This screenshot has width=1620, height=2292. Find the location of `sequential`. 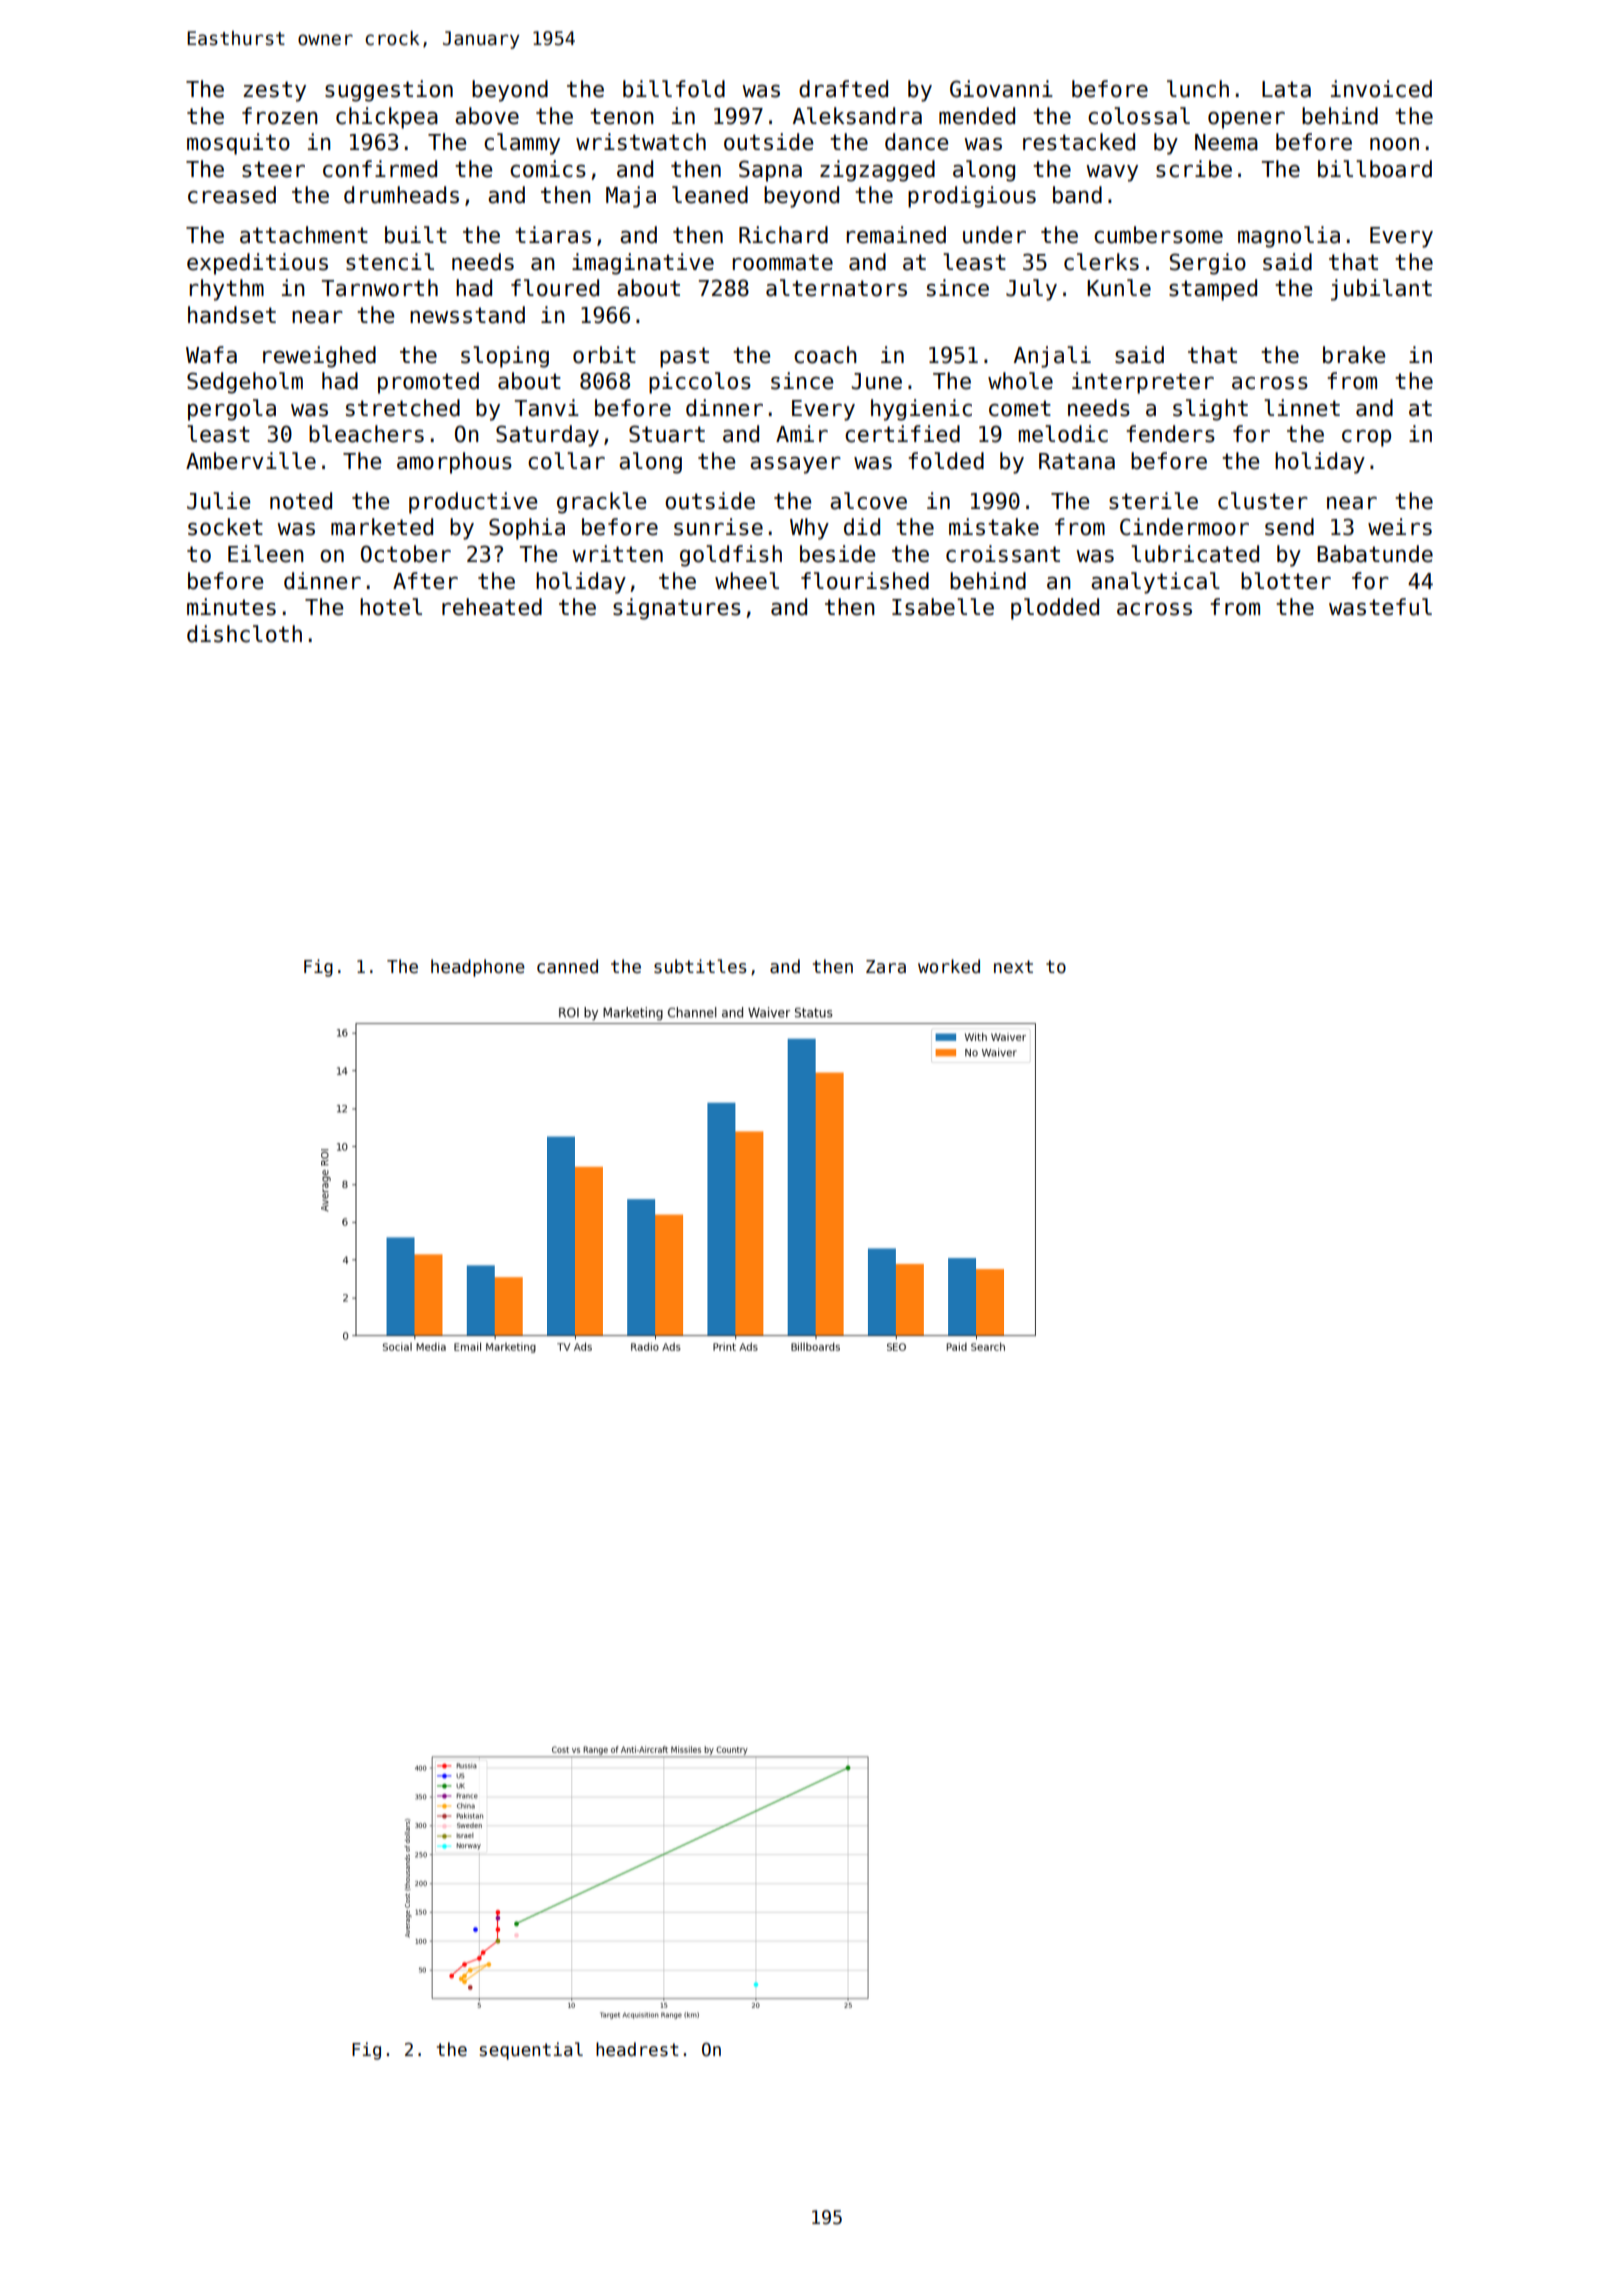

sequential is located at coordinates (531, 2051).
